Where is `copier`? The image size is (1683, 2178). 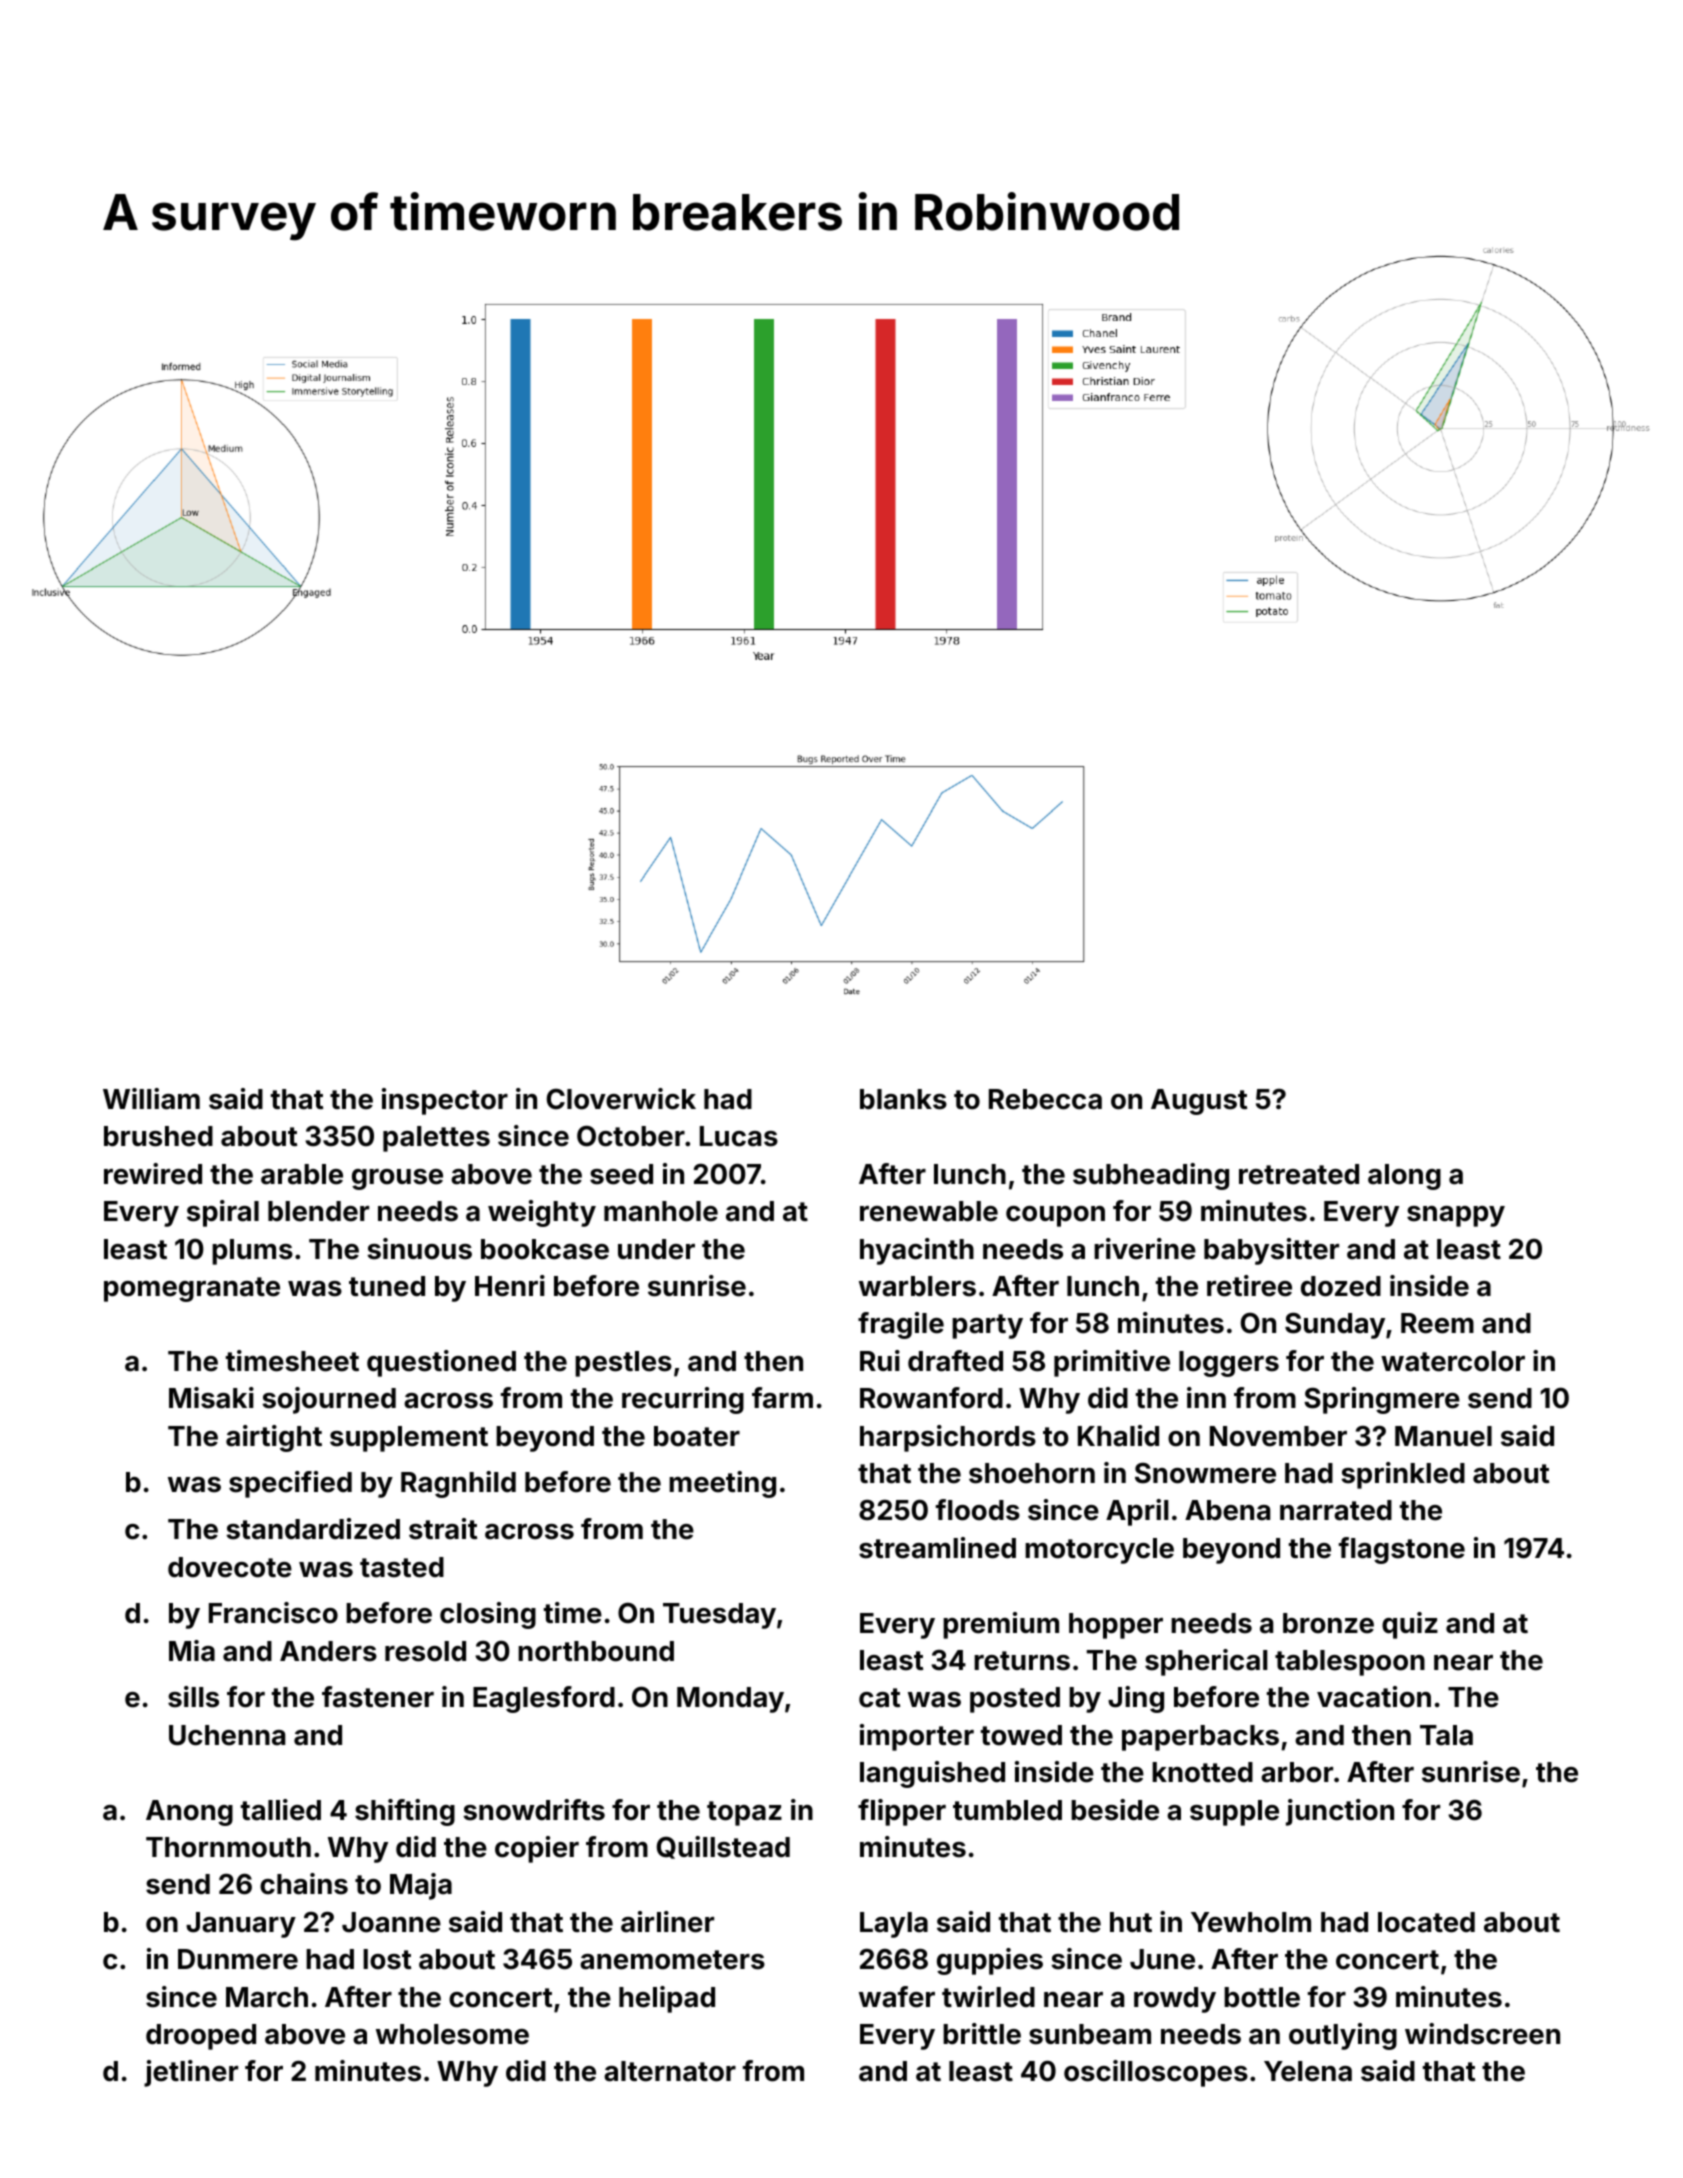
copier is located at coordinates (537, 1849).
